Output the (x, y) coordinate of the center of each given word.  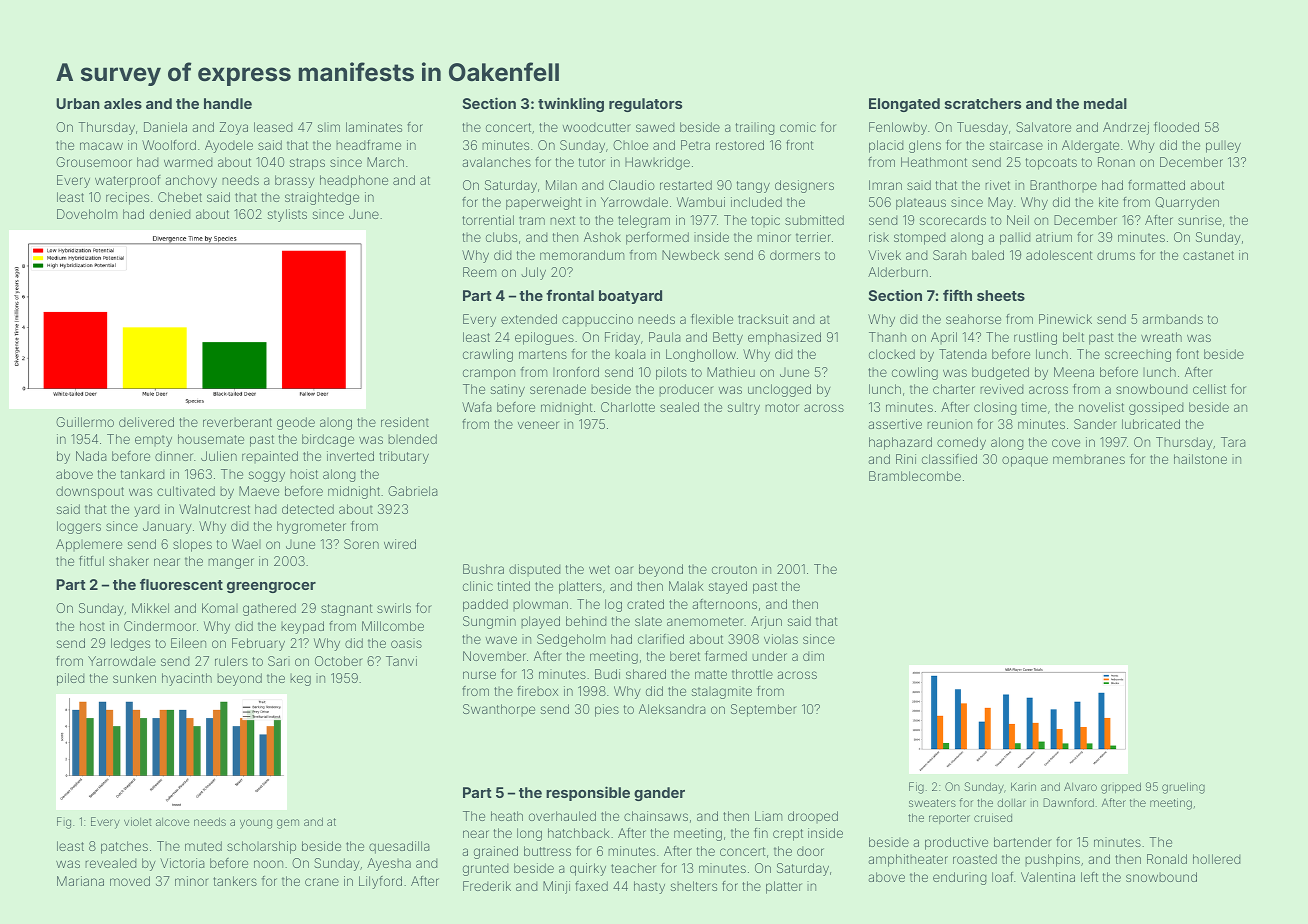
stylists (287, 215)
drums (1116, 255)
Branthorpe (1063, 186)
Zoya (234, 128)
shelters (694, 886)
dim (813, 656)
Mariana (80, 881)
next (562, 220)
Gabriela (413, 491)
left (1089, 877)
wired (400, 544)
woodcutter (597, 127)
